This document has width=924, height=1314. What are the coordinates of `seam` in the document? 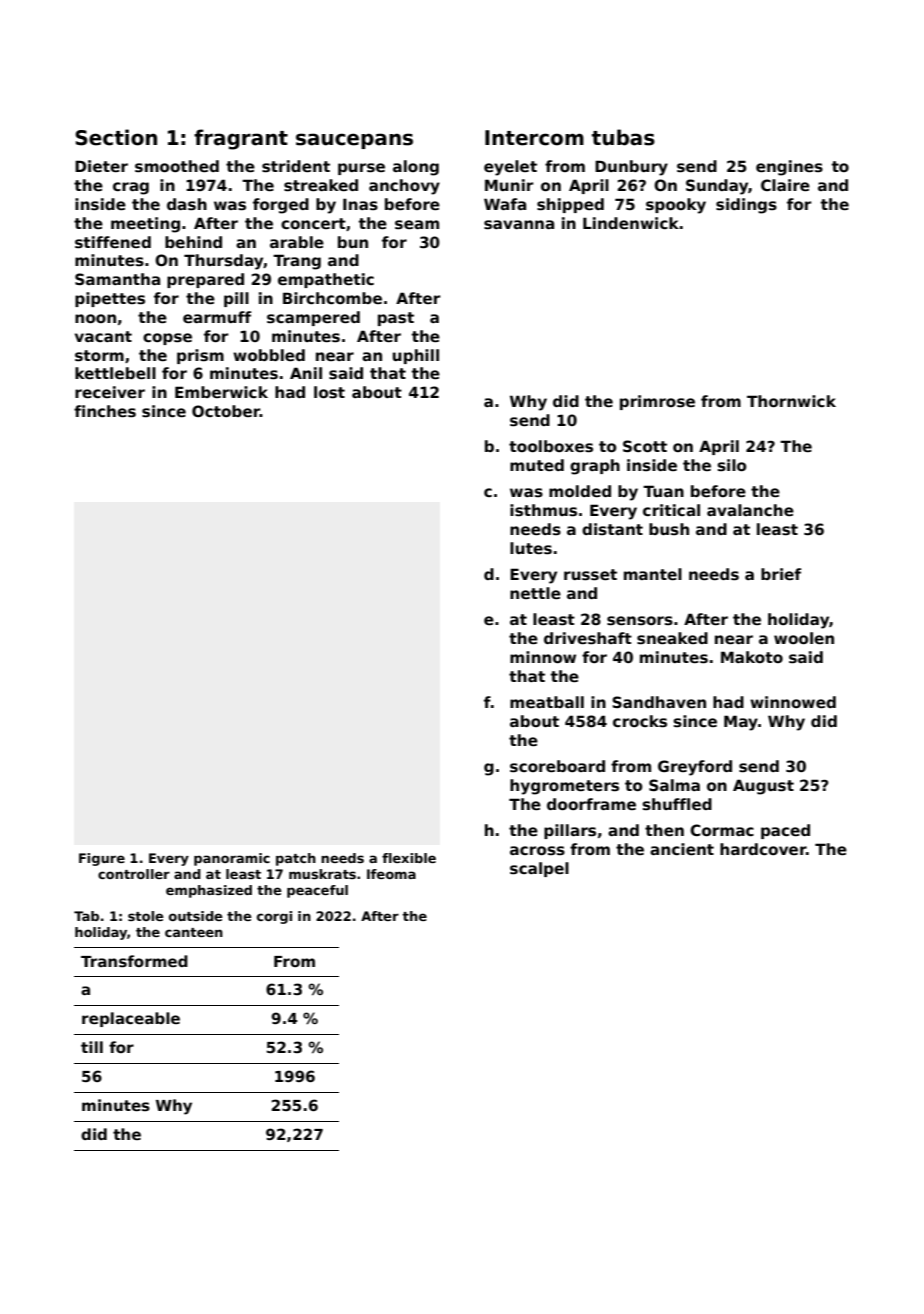 It's located at (417, 225).
